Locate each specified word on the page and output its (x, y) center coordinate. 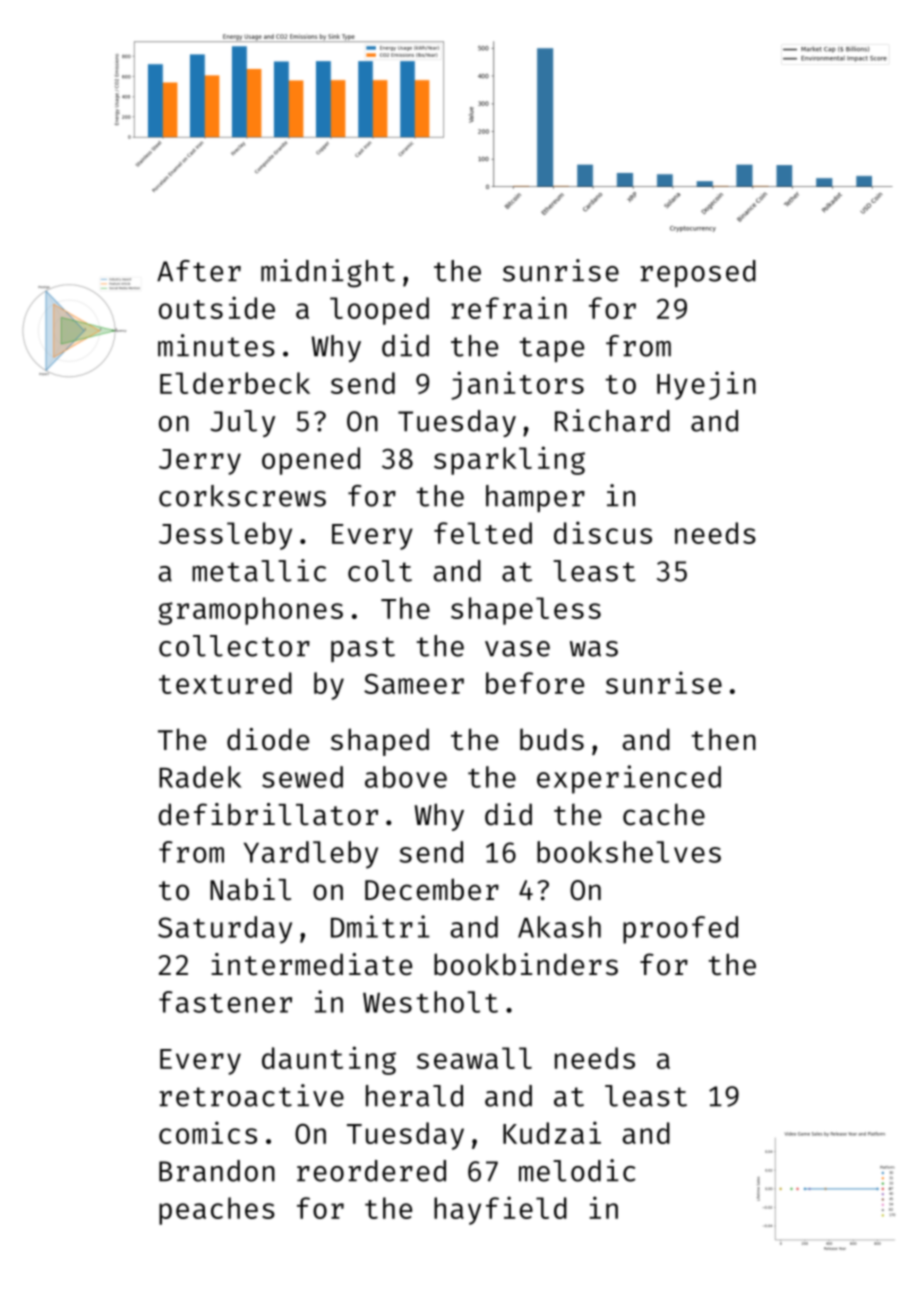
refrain (509, 307)
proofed (680, 930)
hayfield (500, 1210)
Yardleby (311, 855)
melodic (577, 1170)
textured (225, 683)
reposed (698, 273)
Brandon (217, 1171)
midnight (328, 273)
